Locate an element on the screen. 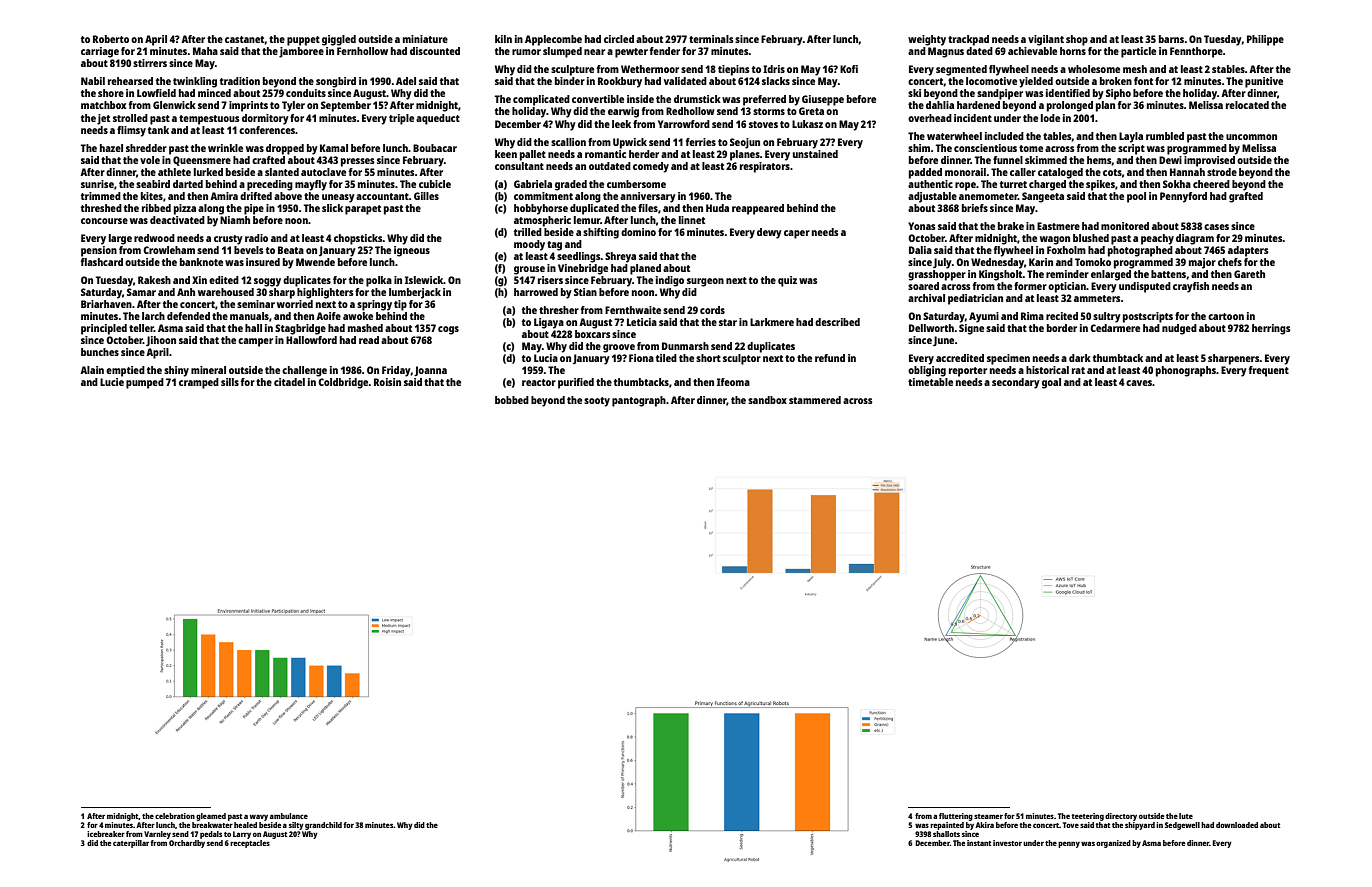 Image resolution: width=1372 pixels, height=887 pixels. celebration is located at coordinates (175, 816).
